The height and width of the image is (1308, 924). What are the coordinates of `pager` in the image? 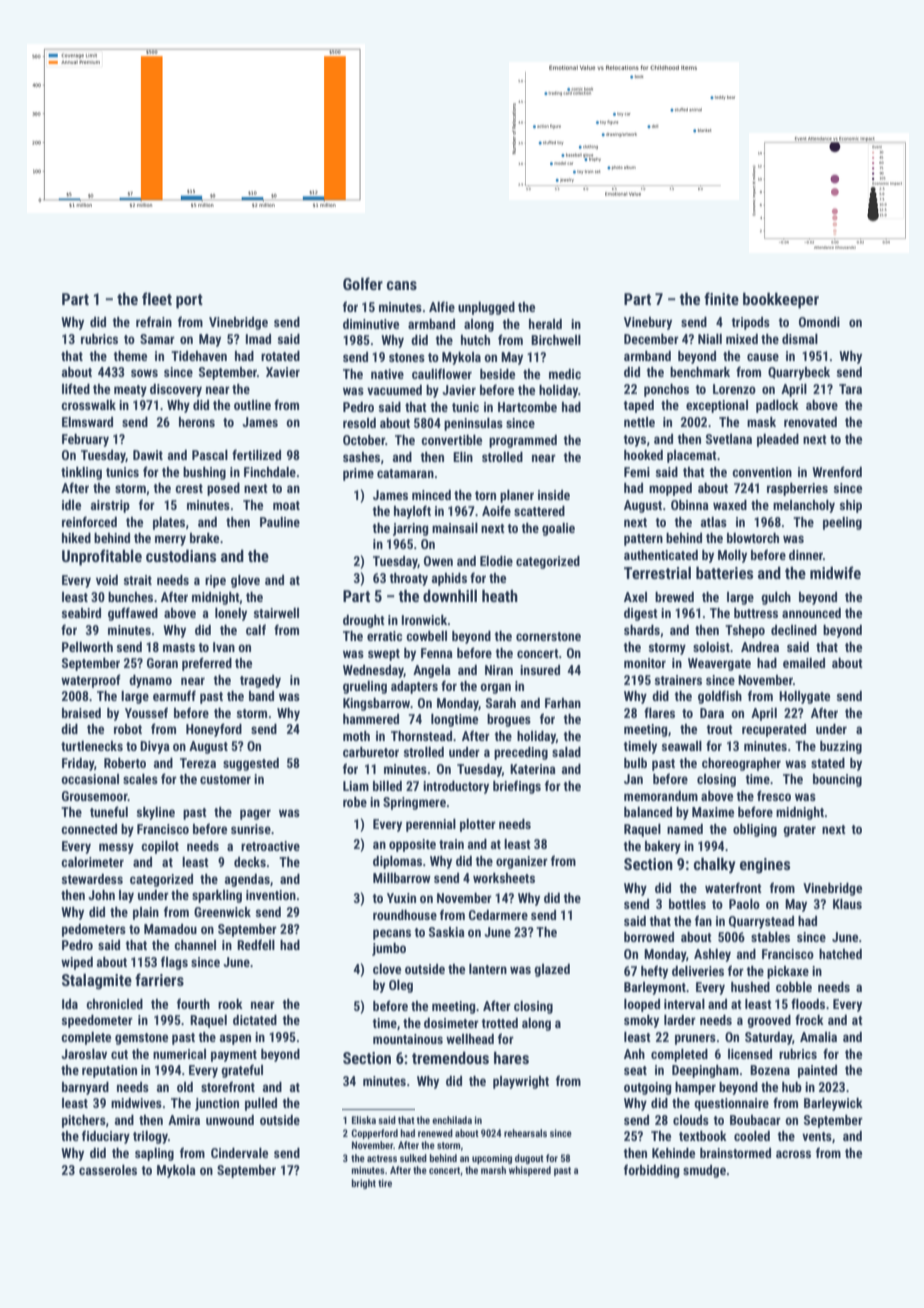 It's located at (255, 814).
